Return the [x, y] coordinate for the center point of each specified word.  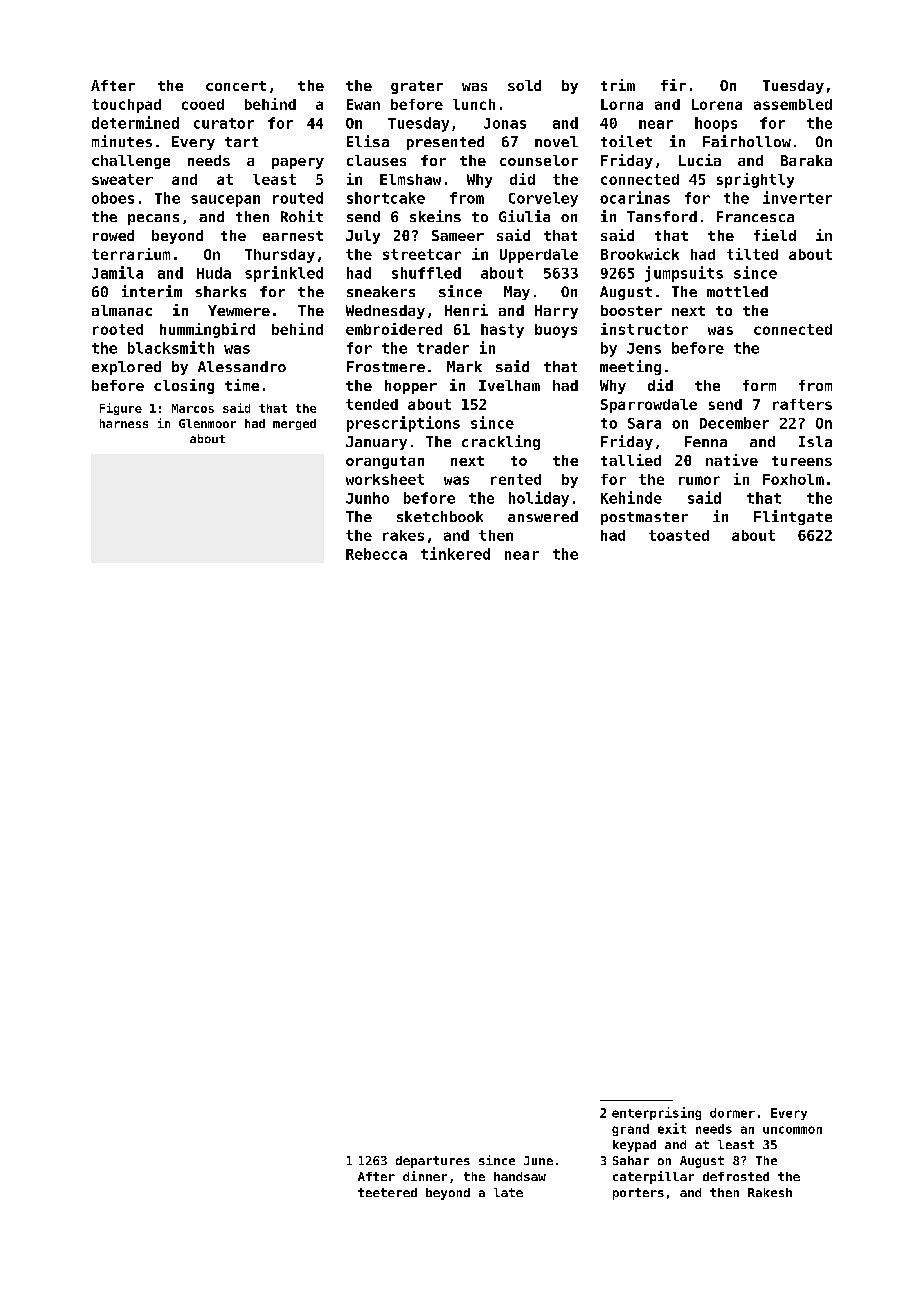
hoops [716, 124]
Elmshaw [410, 179]
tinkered [455, 553]
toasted [679, 535]
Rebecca [376, 554]
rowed [113, 235]
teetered [387, 1192]
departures [433, 1162]
